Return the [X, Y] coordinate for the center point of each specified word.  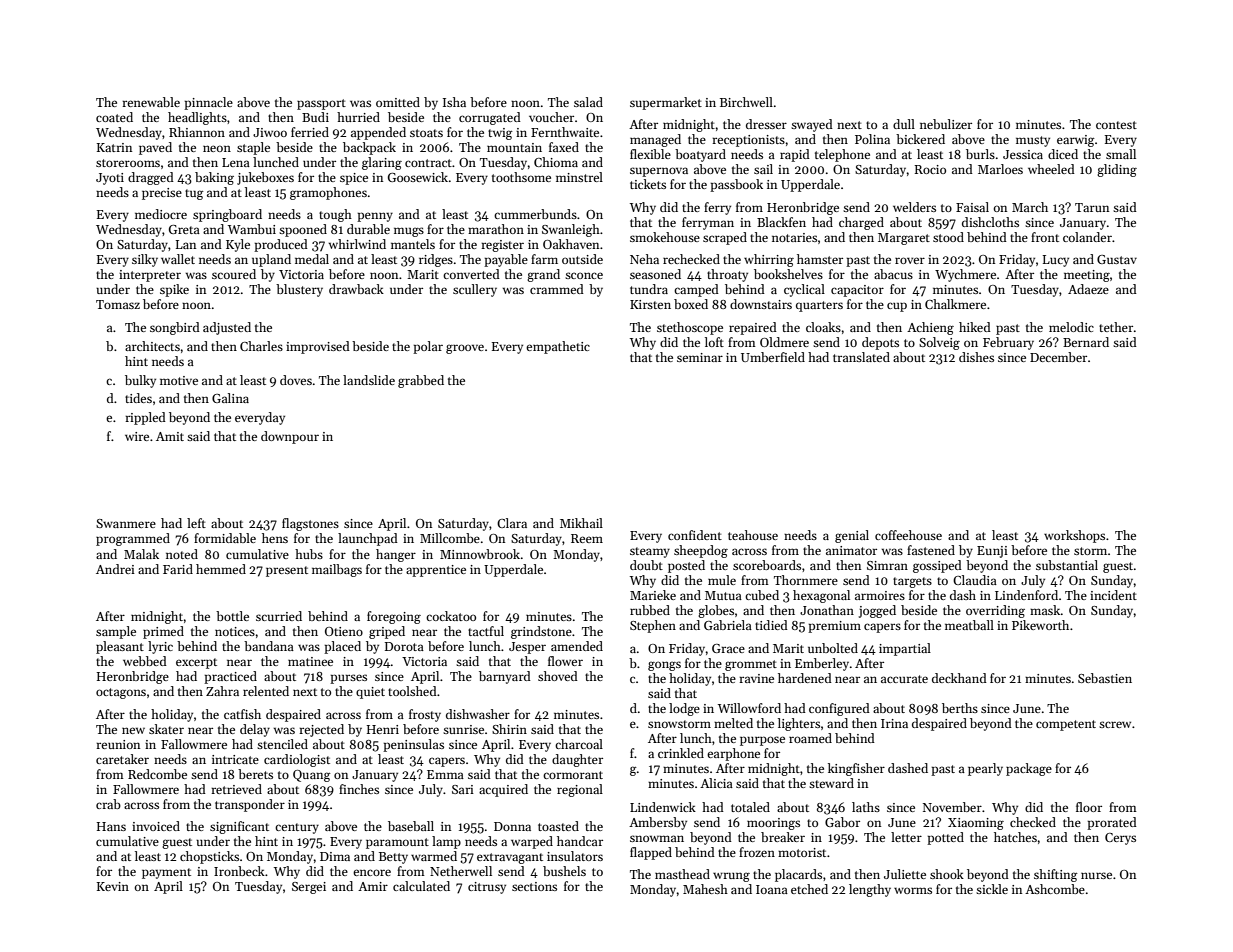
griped [387, 632]
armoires [880, 595]
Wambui [252, 229]
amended [577, 646]
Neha [644, 259]
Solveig [939, 343]
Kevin [113, 886]
